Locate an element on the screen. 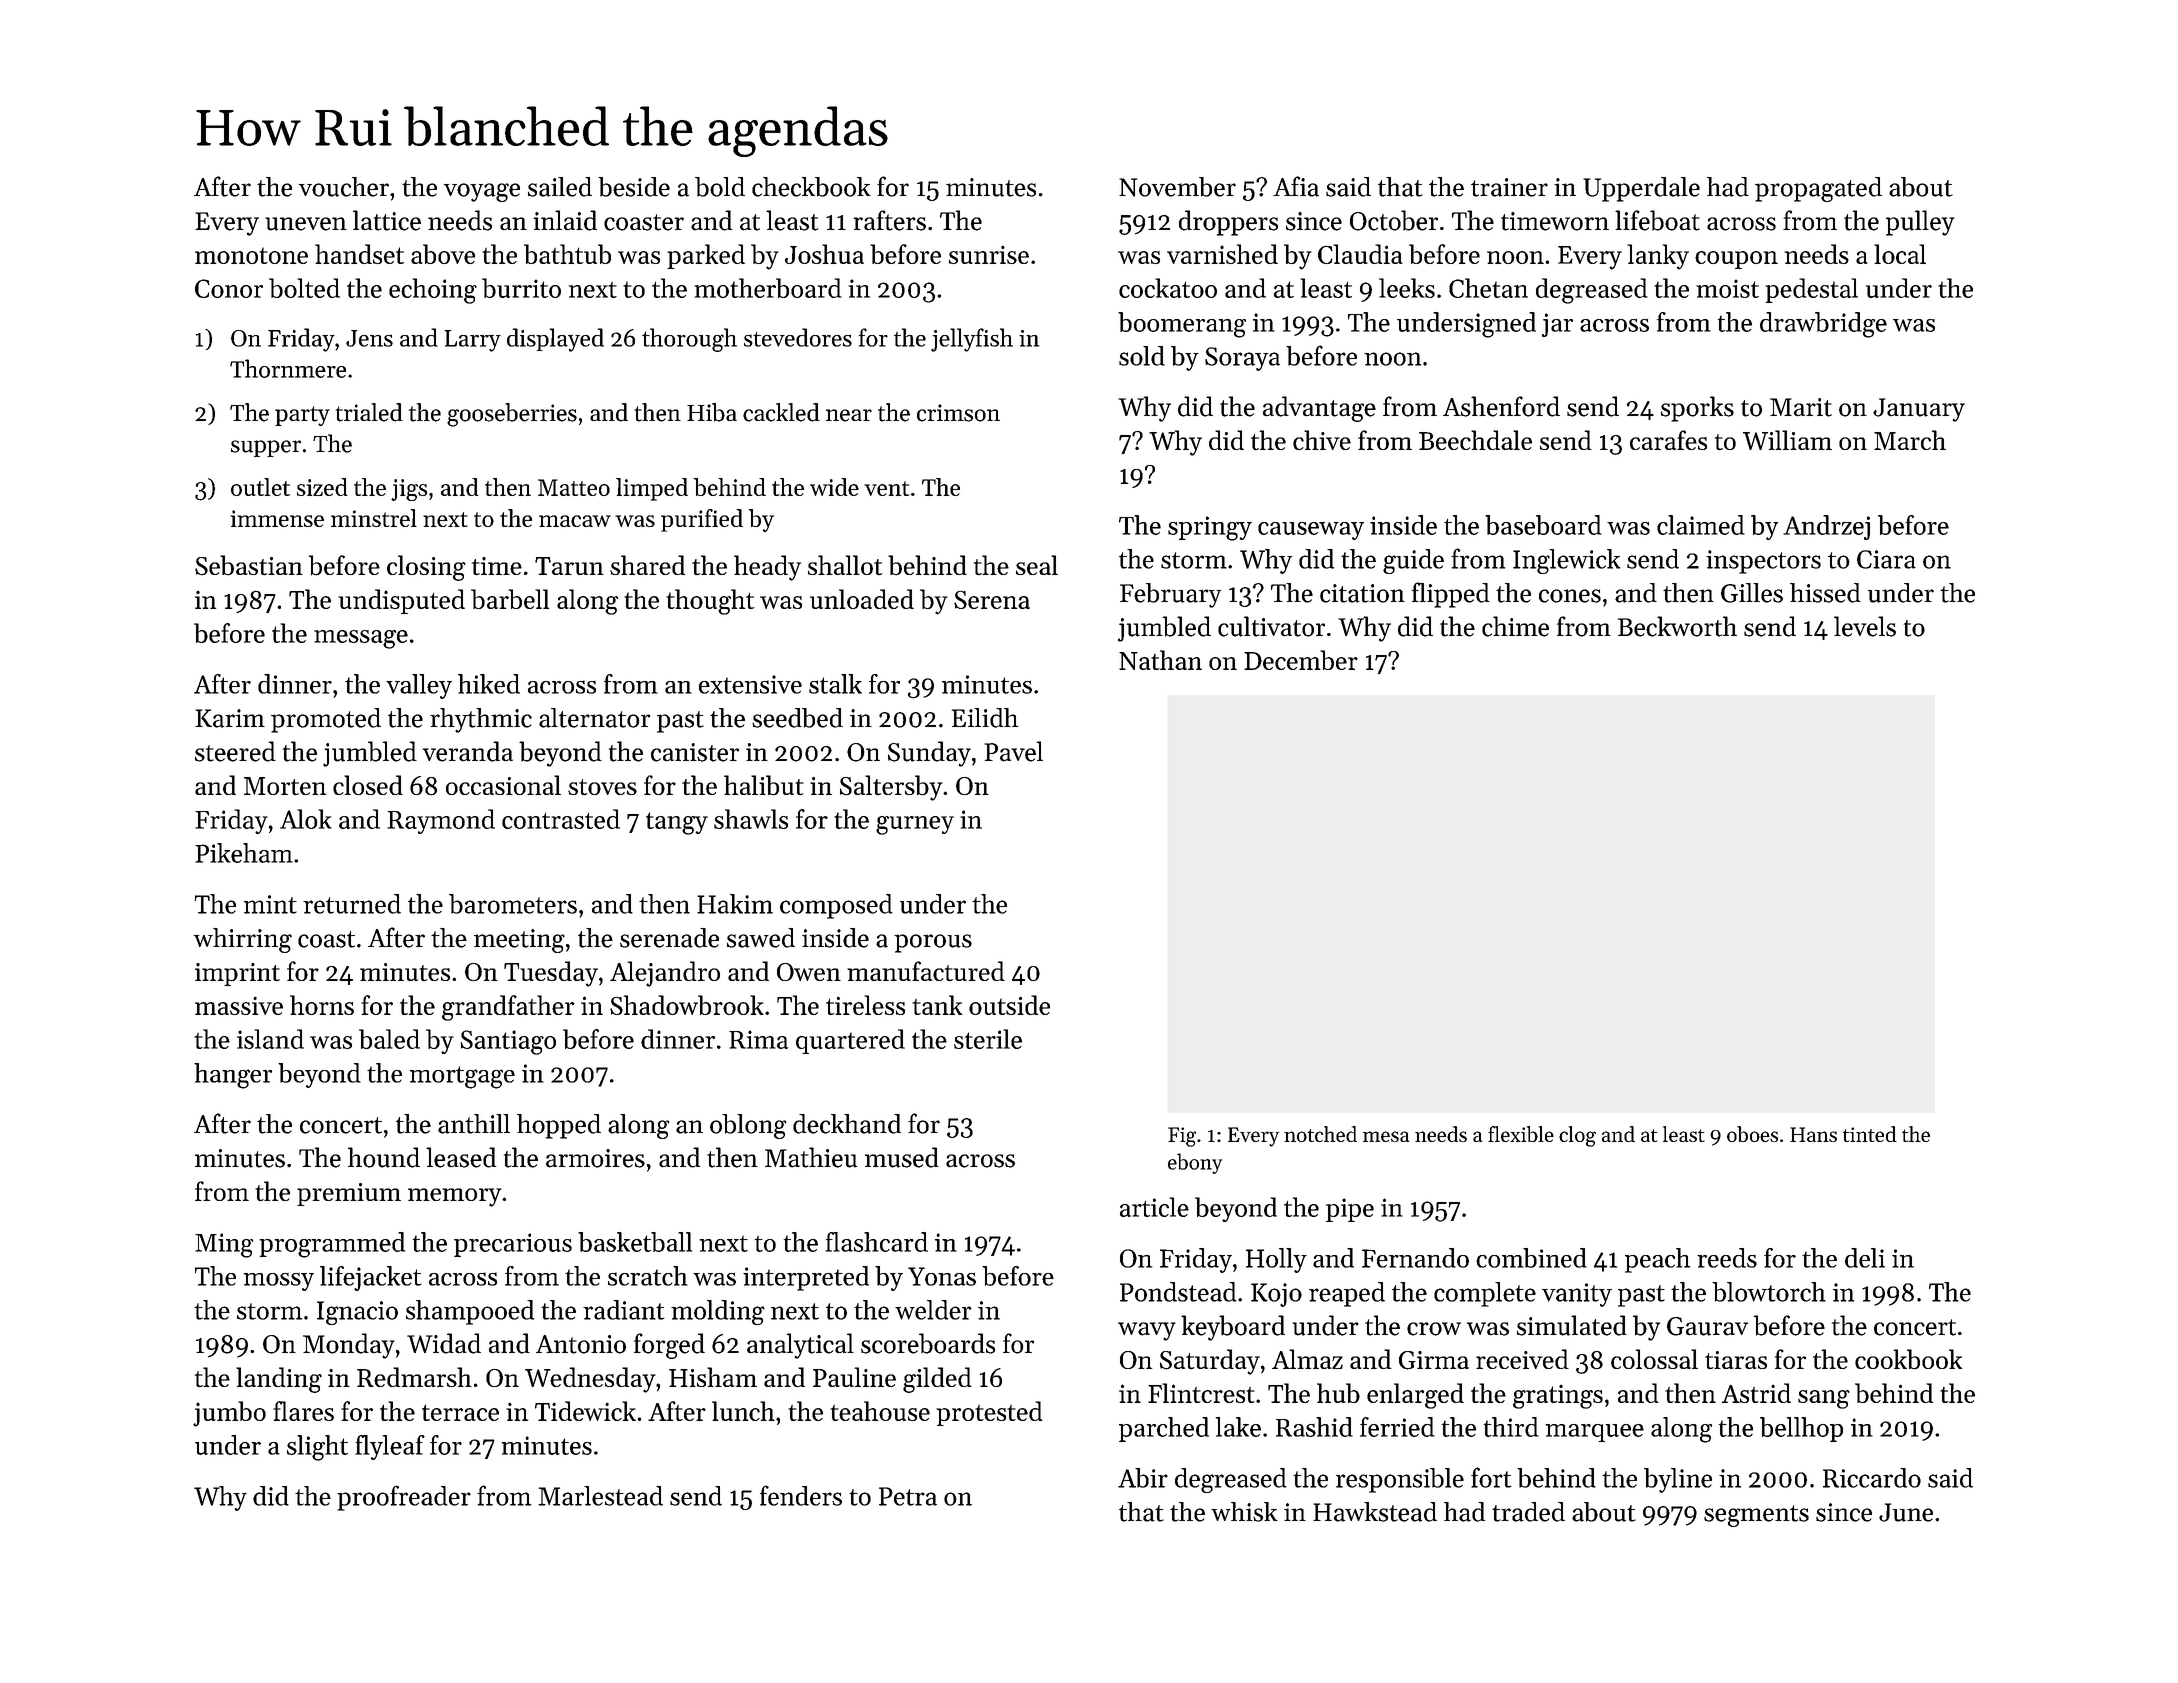 The height and width of the screenshot is (1683, 2178). sailed is located at coordinates (560, 187).
